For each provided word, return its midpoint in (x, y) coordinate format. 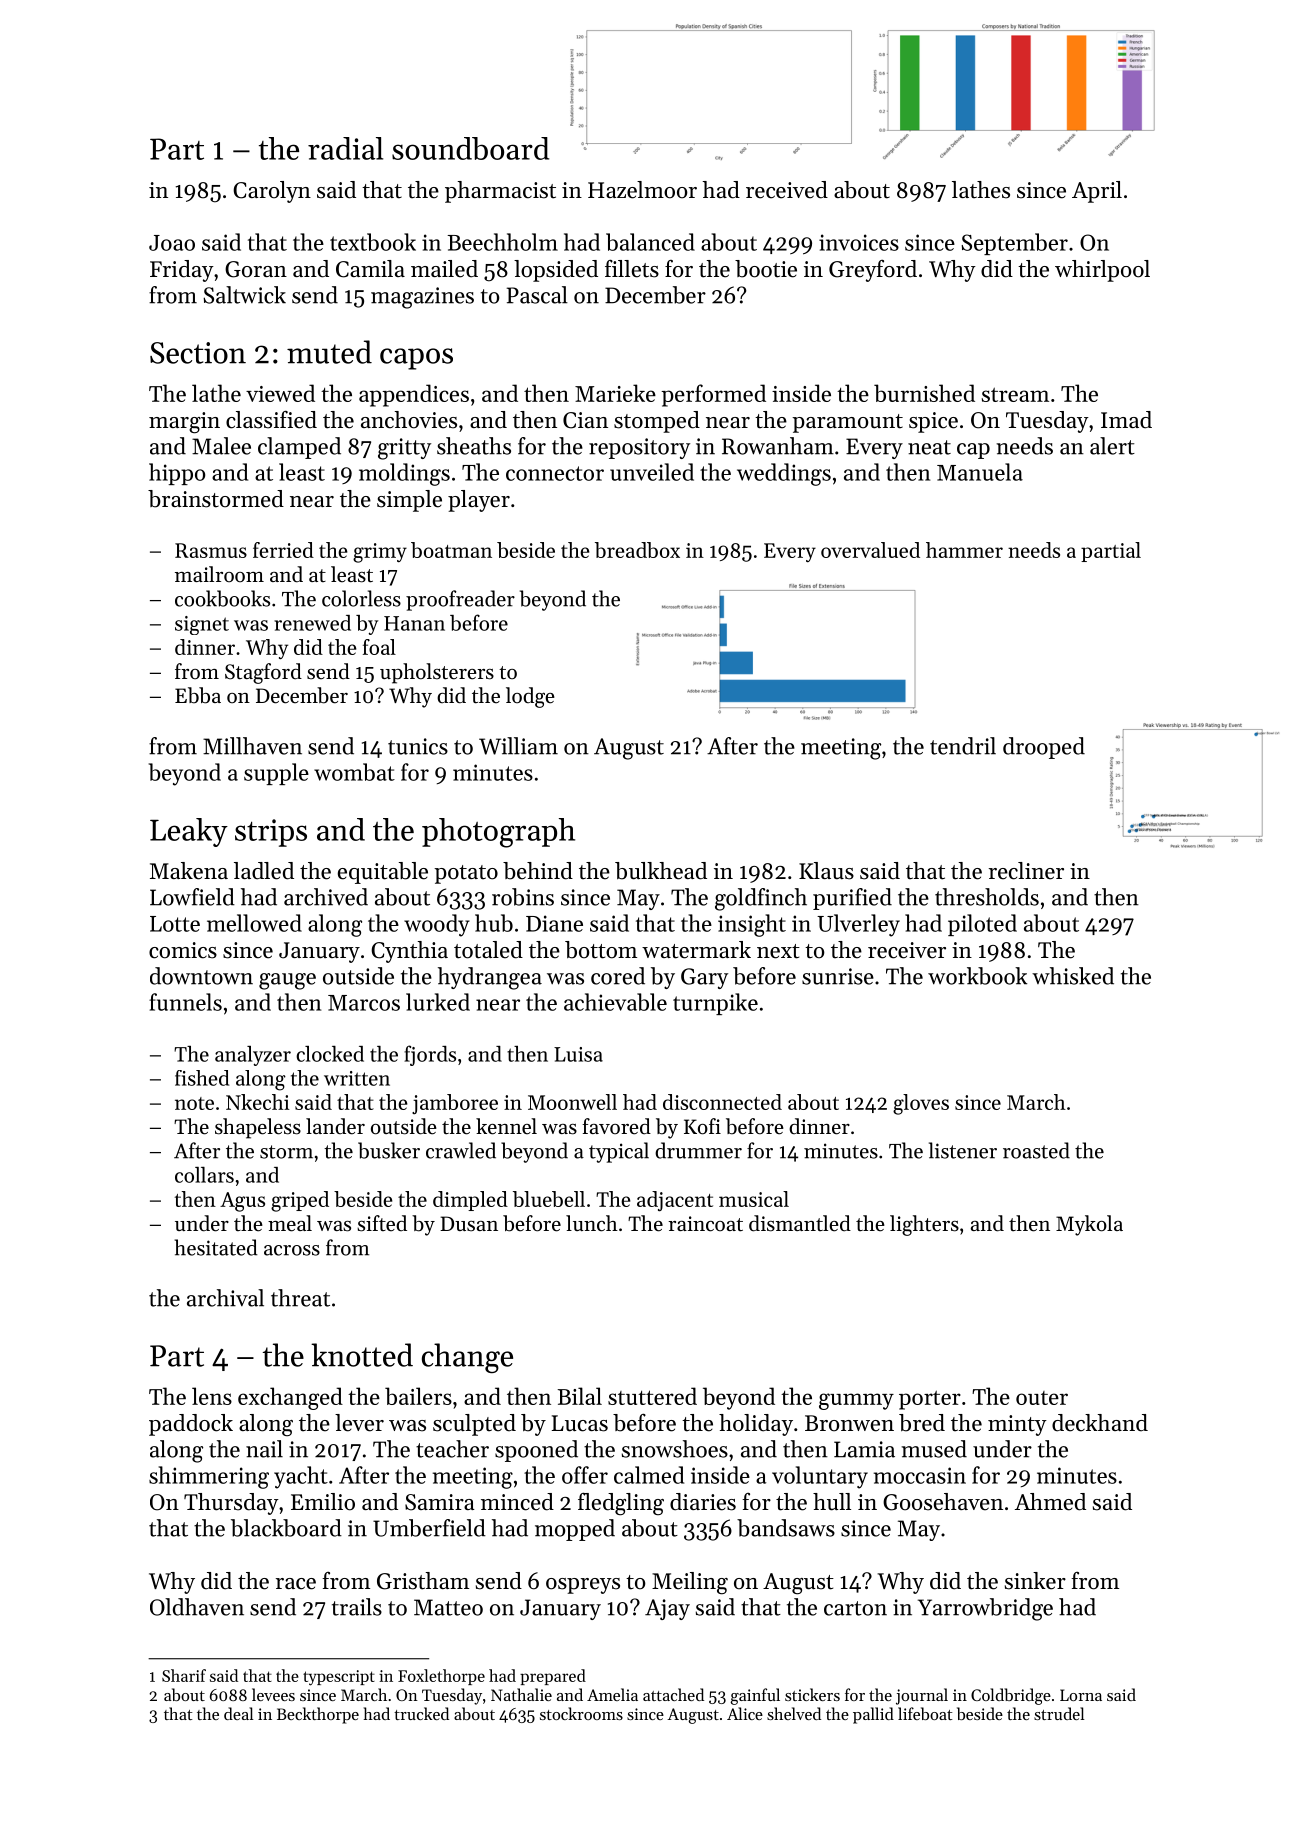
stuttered (652, 1396)
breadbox (637, 550)
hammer (964, 550)
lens (212, 1396)
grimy (380, 553)
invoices (859, 242)
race (296, 1584)
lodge (530, 697)
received (787, 190)
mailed (444, 269)
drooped (1044, 748)
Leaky (189, 832)
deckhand (1100, 1423)
